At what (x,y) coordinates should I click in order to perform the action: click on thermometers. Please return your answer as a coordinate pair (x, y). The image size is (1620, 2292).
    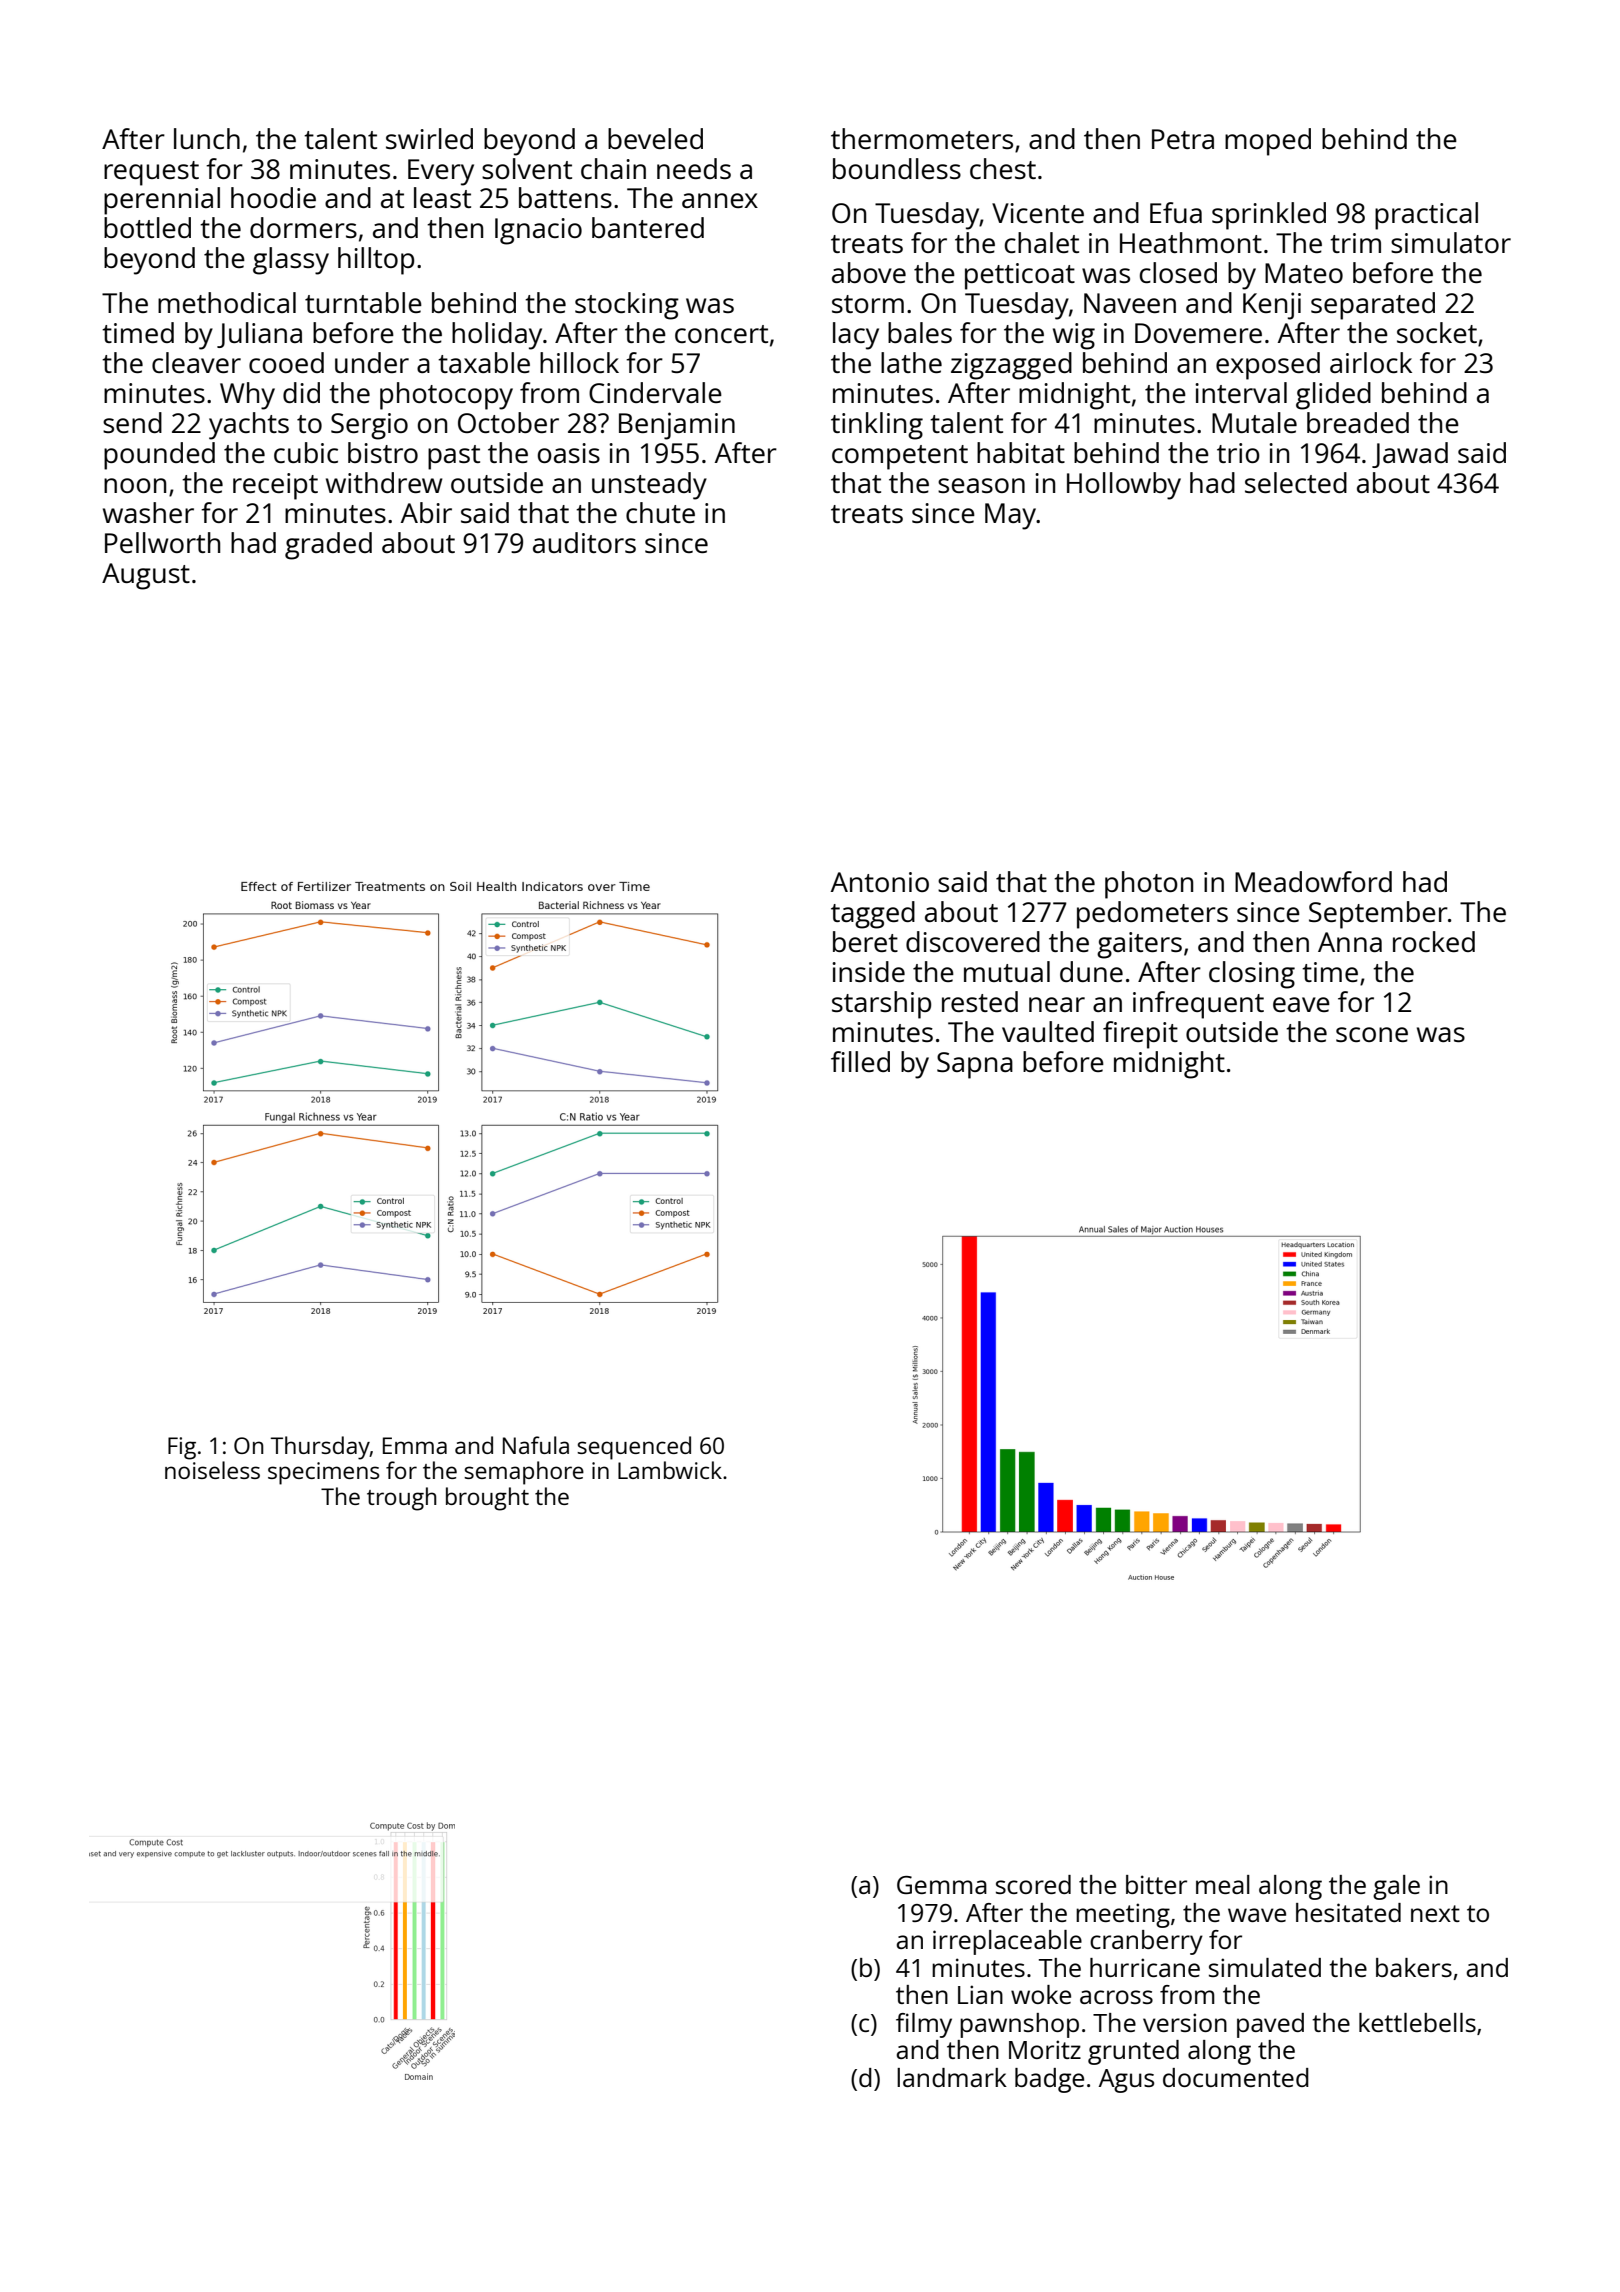
    Looking at the image, I should click on (922, 138).
